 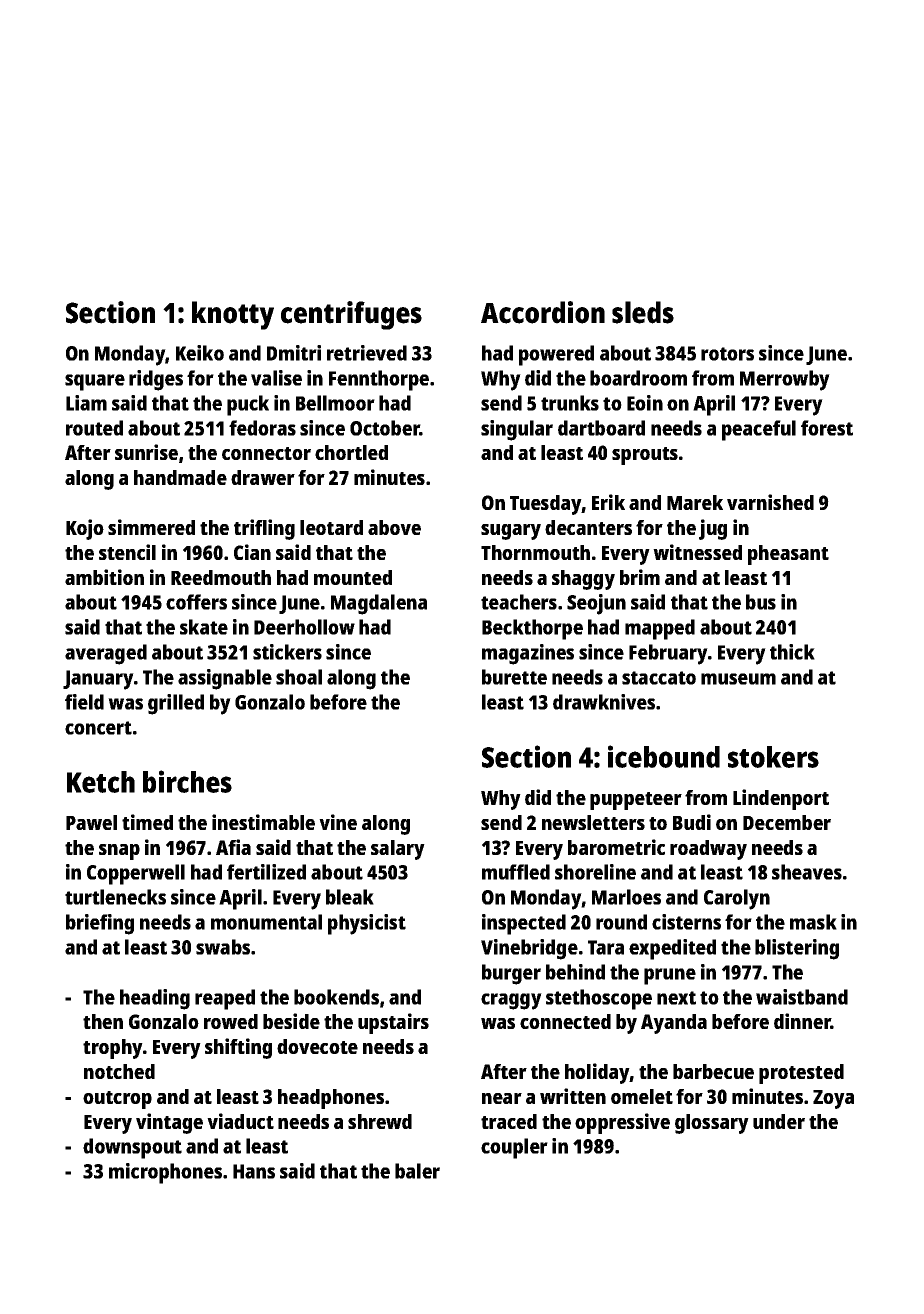 What do you see at coordinates (104, 577) in the image?
I see `ambition` at bounding box center [104, 577].
